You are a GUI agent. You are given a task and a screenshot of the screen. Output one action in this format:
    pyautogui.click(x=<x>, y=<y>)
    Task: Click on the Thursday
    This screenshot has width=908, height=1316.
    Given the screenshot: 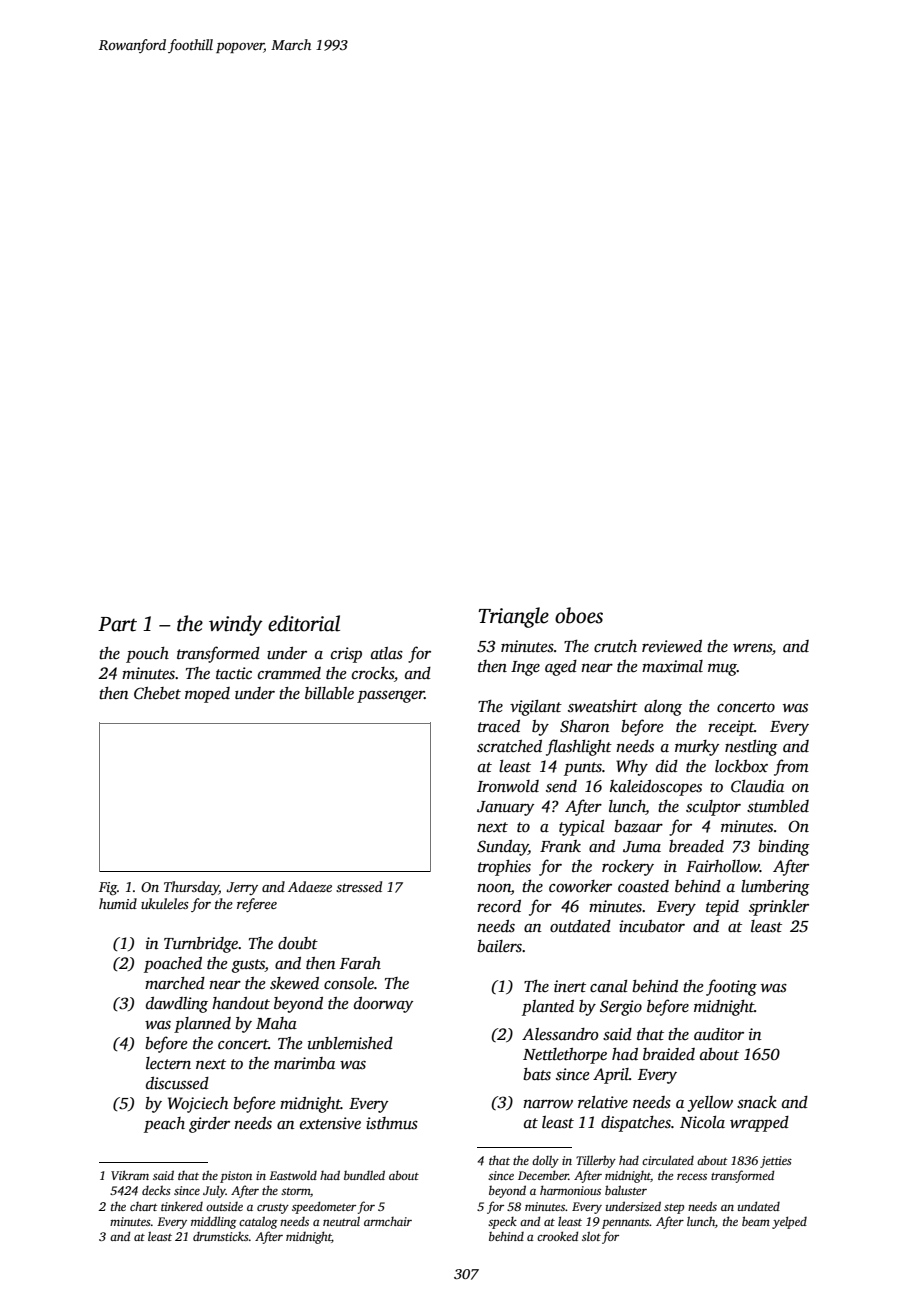 What is the action you would take?
    pyautogui.click(x=191, y=888)
